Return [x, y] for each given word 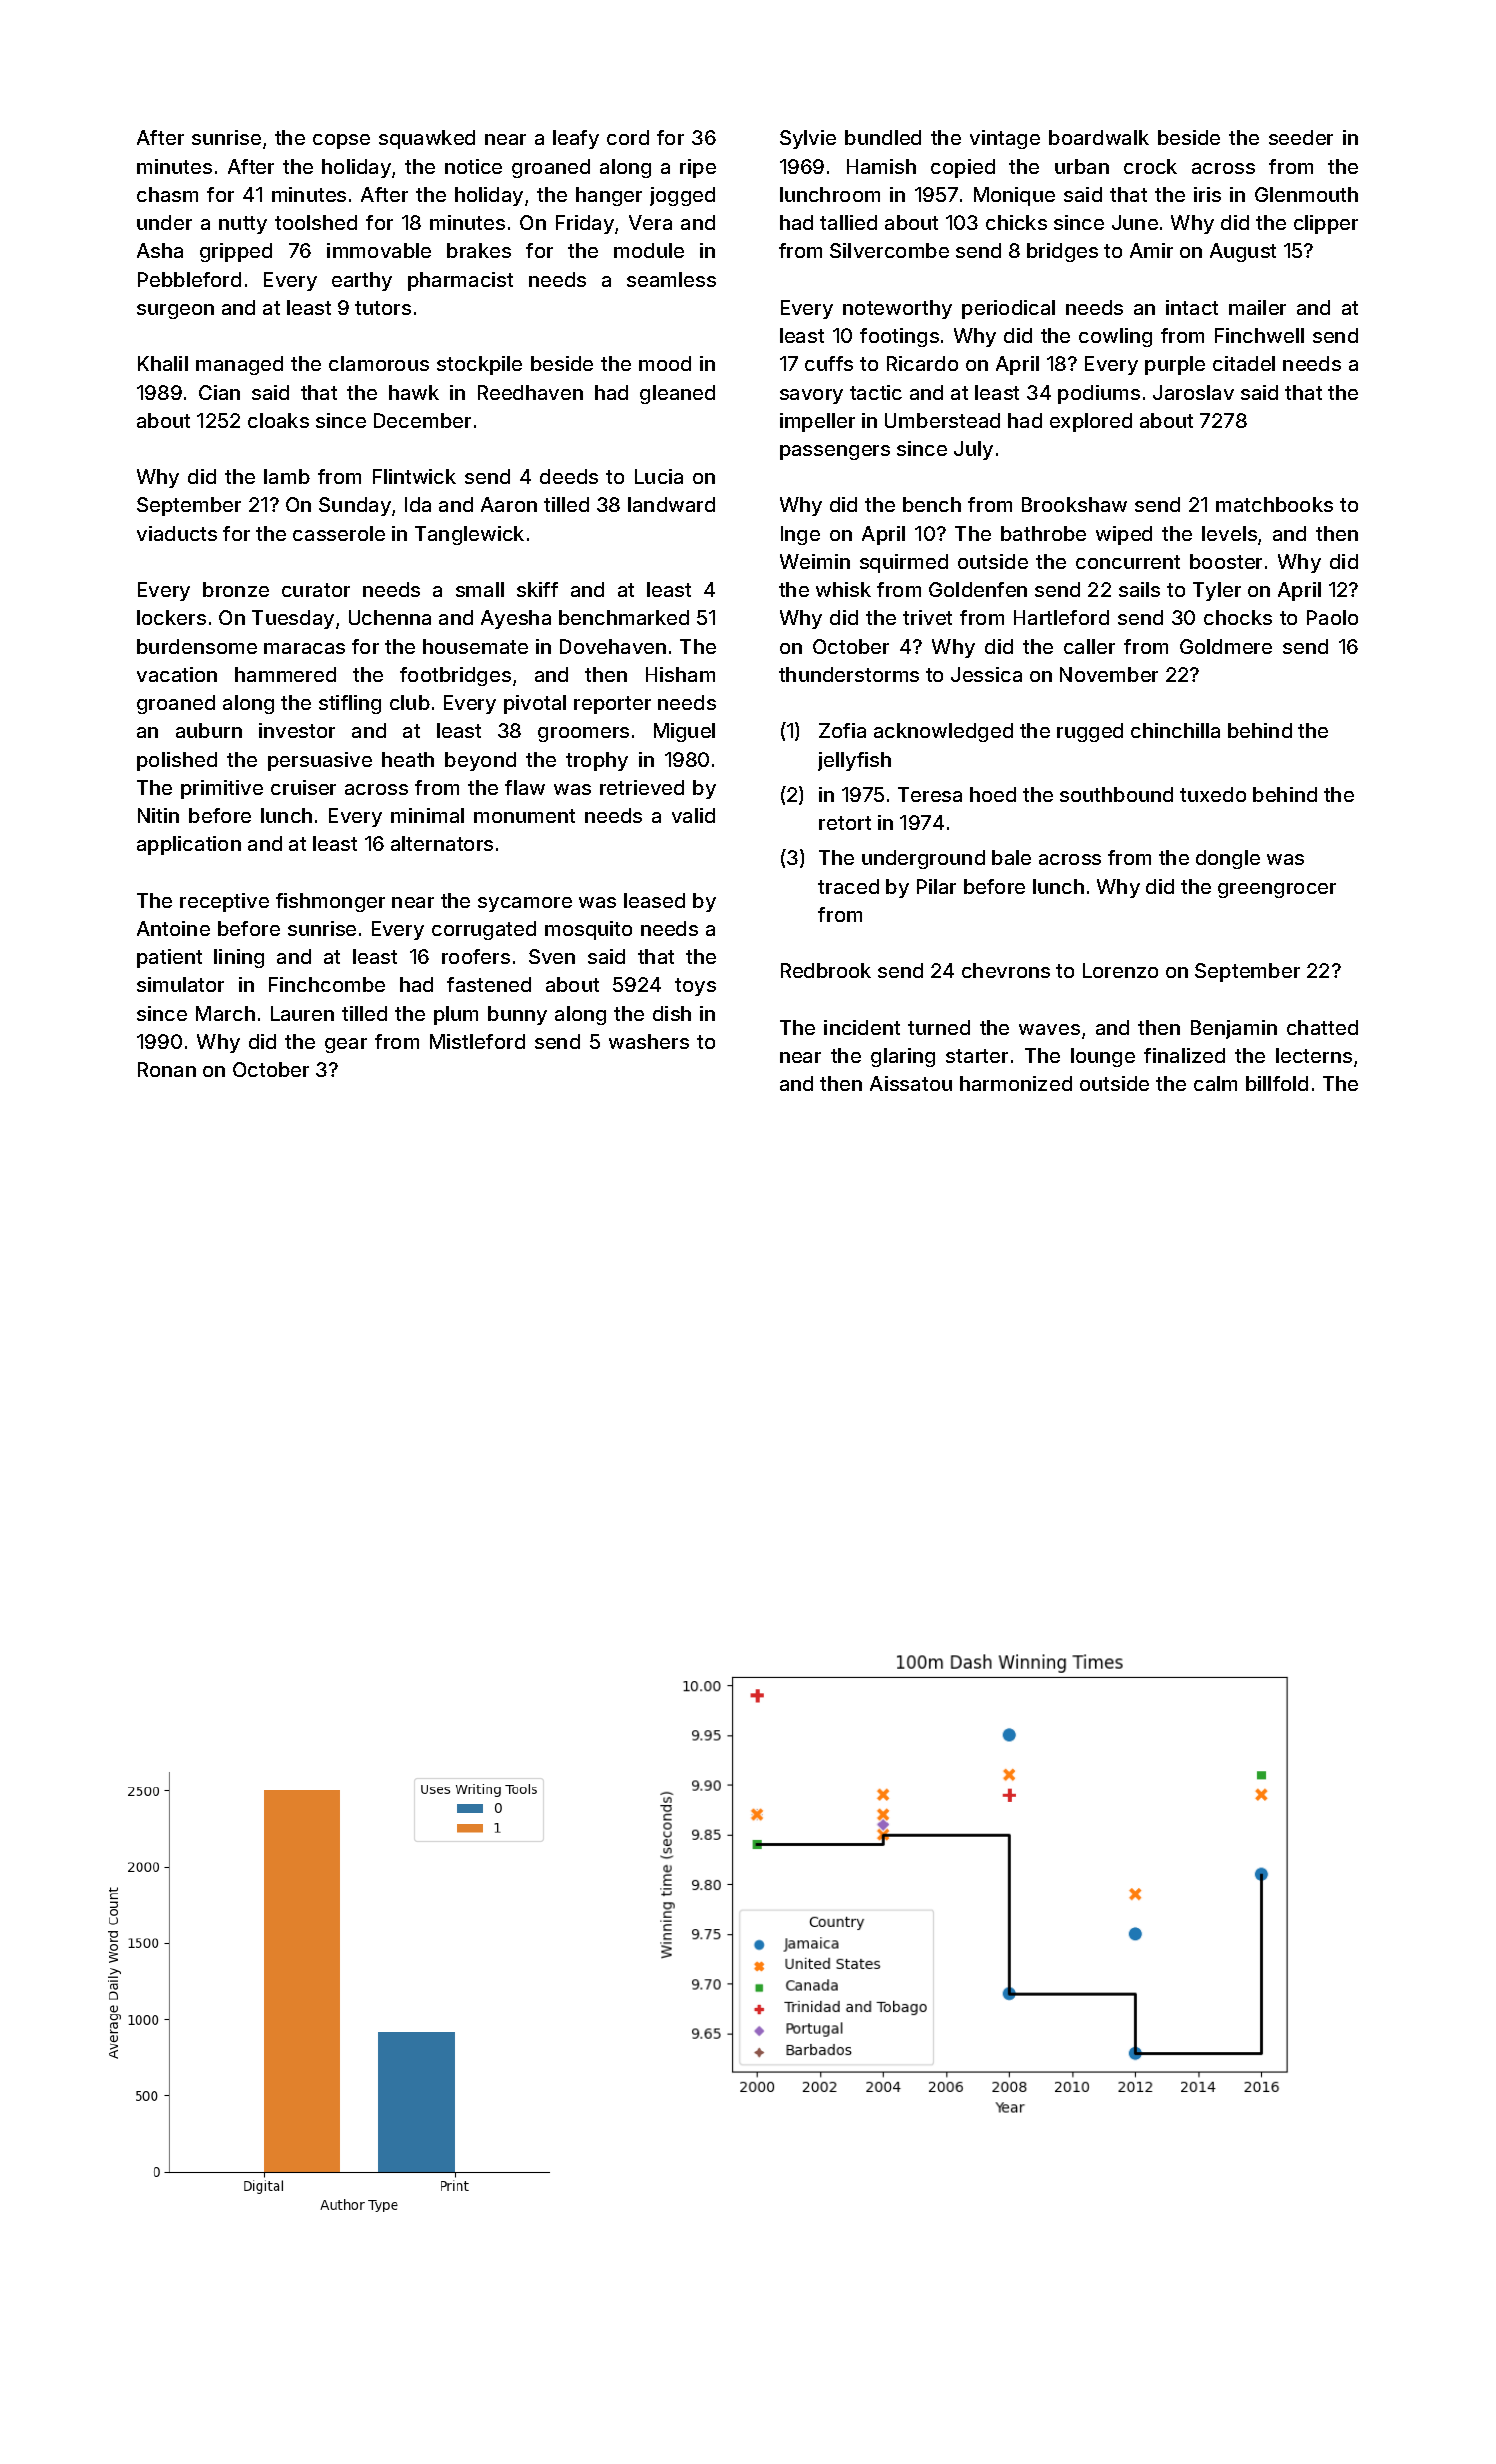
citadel [1244, 363]
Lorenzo [1120, 970]
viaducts [177, 533]
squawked [427, 139]
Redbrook [826, 970]
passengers [835, 452]
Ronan [167, 1069]
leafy [576, 139]
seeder [1301, 137]
